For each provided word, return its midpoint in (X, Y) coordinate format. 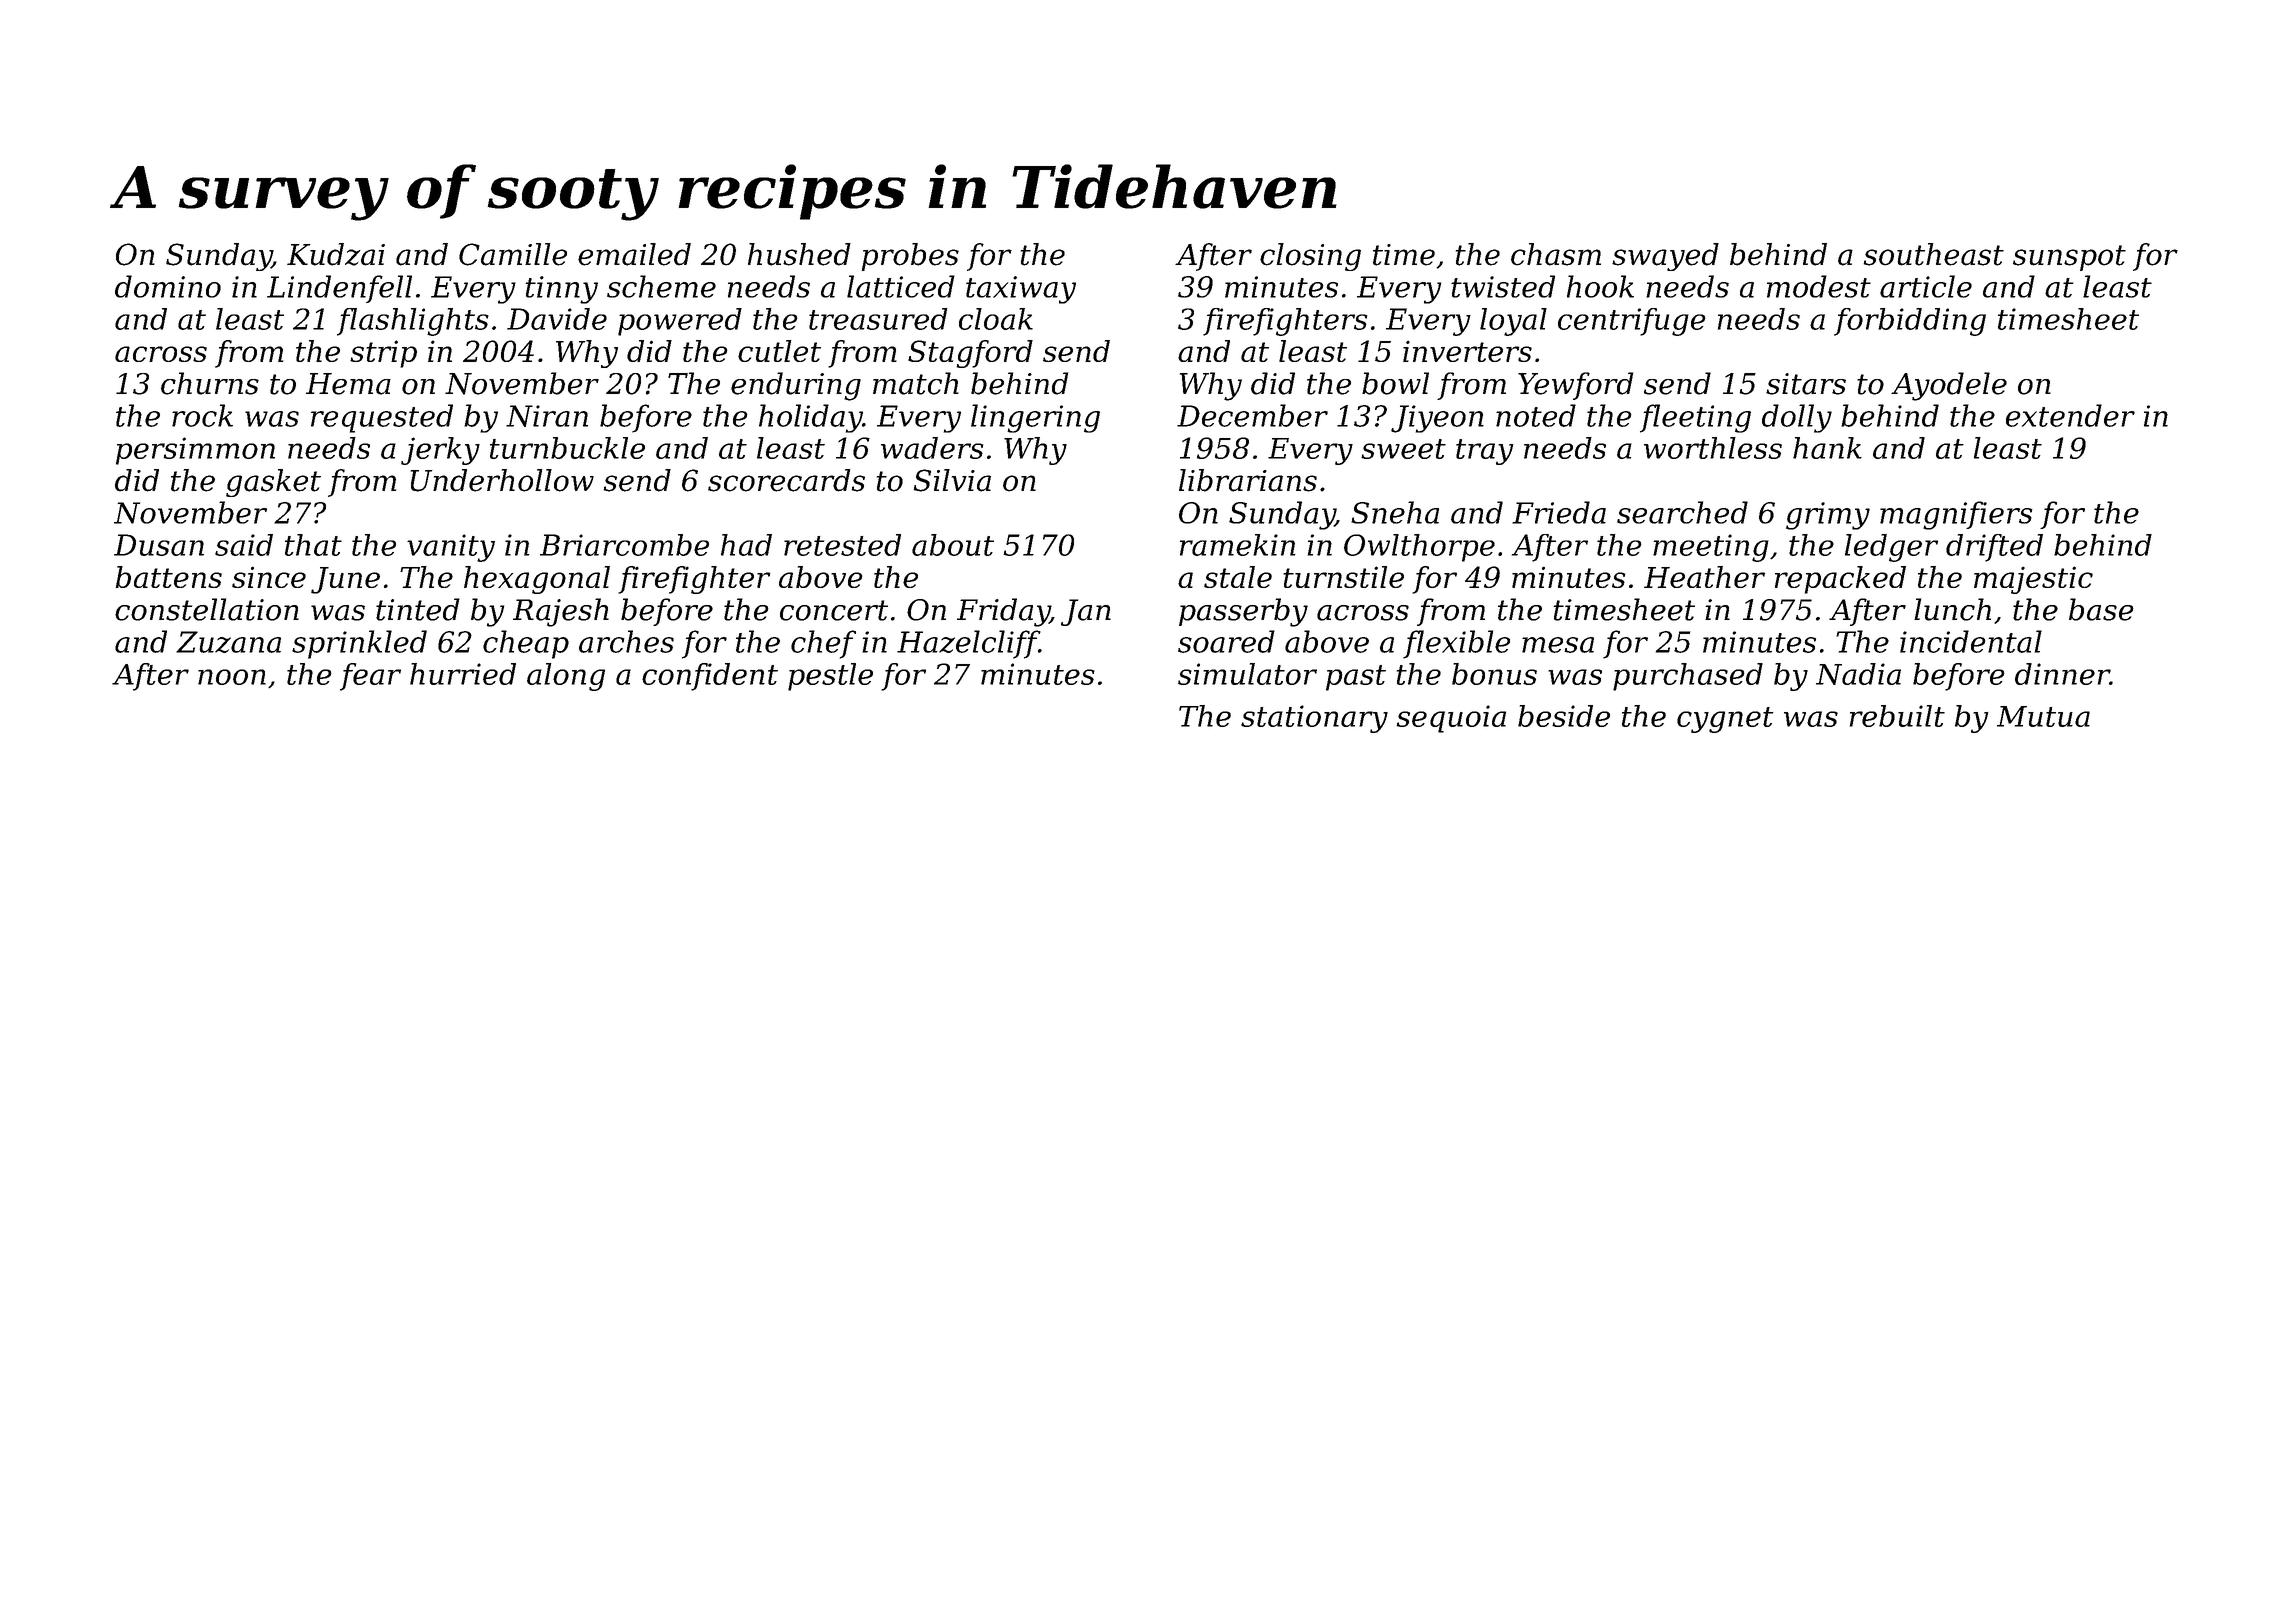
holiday (810, 418)
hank (1827, 448)
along (566, 677)
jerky (440, 451)
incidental (1971, 641)
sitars (1806, 384)
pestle (830, 677)
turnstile (1343, 577)
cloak (996, 319)
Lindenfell (339, 289)
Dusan (159, 545)
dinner (2062, 674)
